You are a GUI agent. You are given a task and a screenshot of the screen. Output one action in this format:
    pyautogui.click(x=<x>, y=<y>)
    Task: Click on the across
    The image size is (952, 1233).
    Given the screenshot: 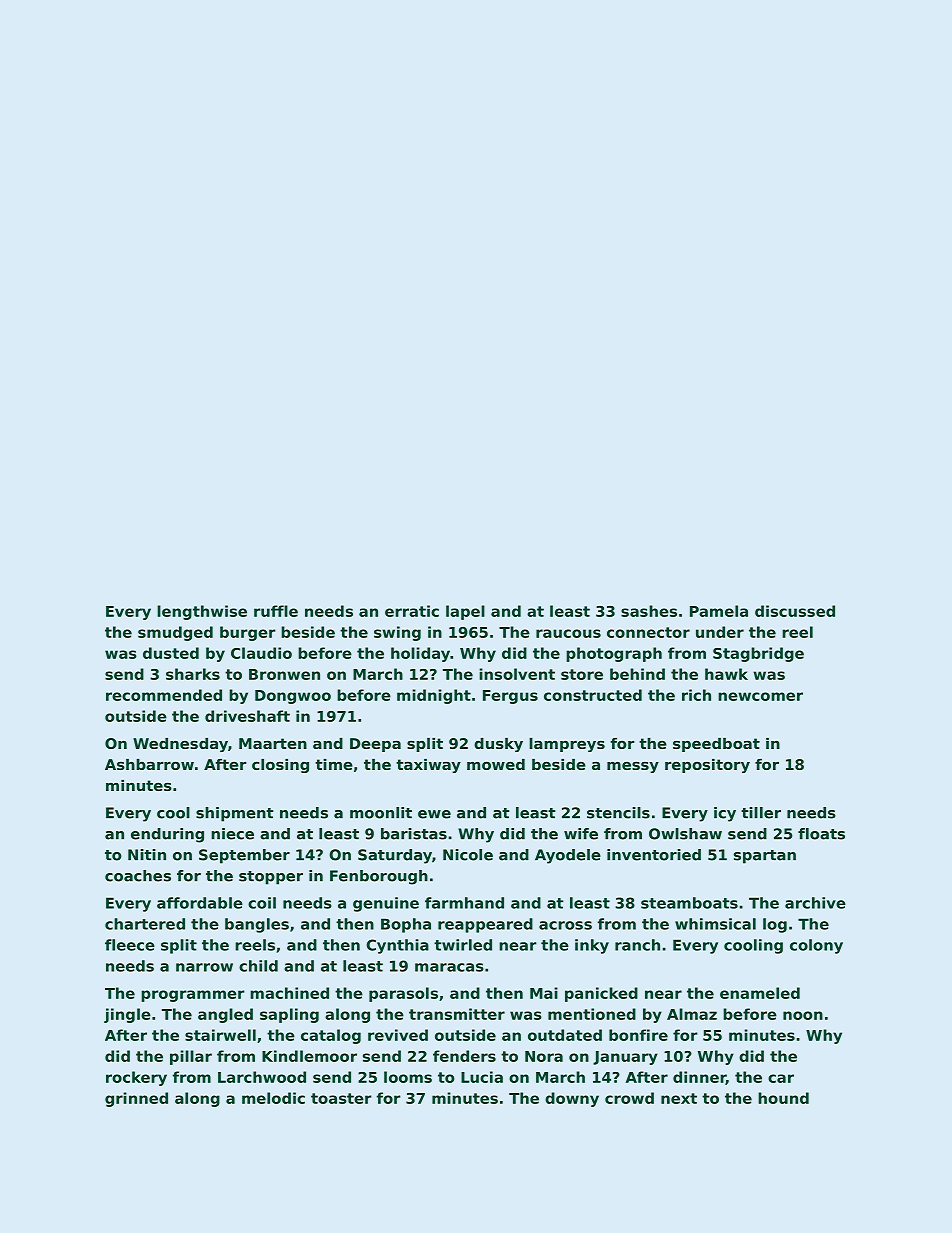 What is the action you would take?
    pyautogui.click(x=565, y=925)
